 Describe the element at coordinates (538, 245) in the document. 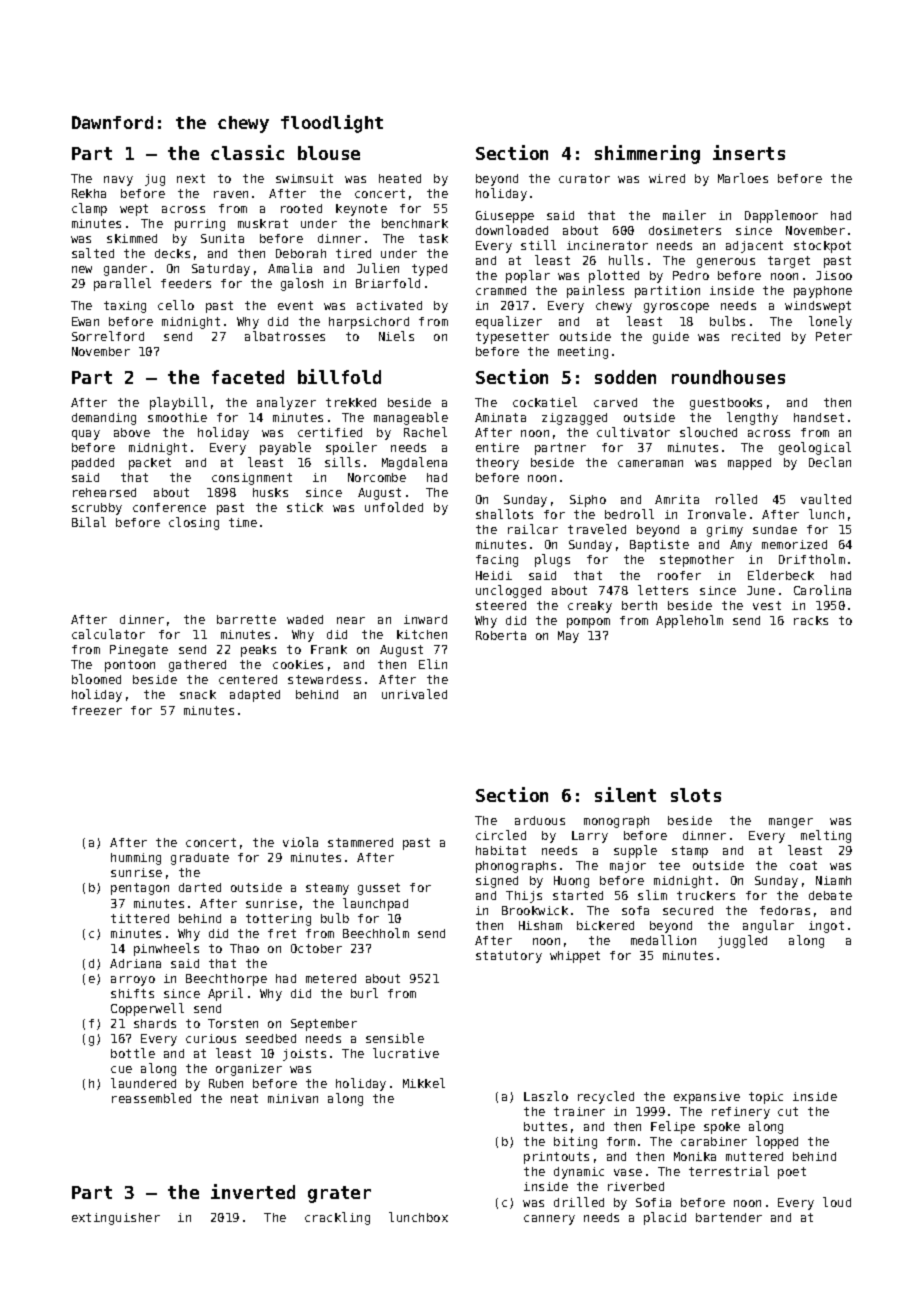

I see `still` at that location.
